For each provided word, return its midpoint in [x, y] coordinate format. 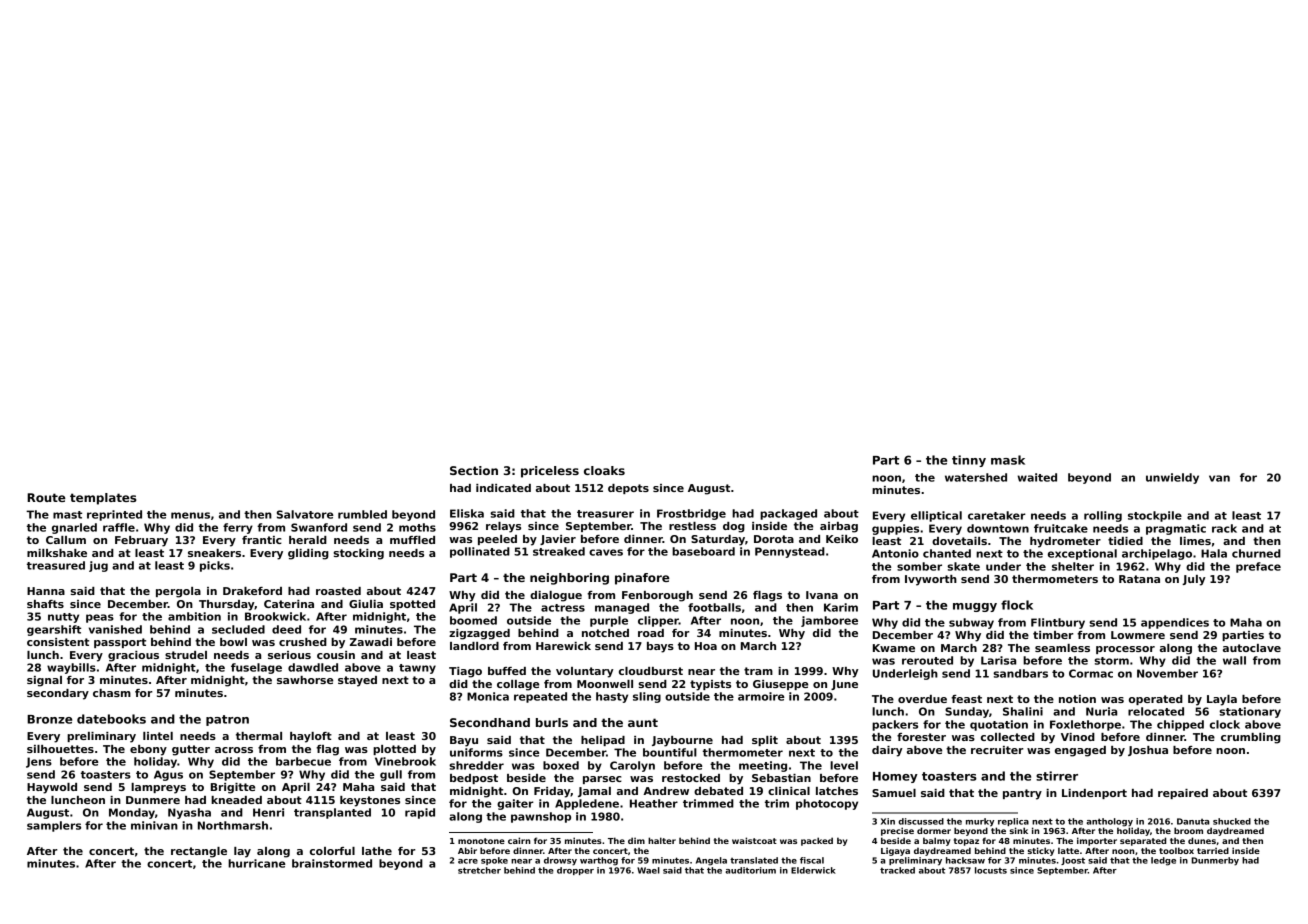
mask [1008, 460]
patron [227, 720]
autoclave [1252, 648]
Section [474, 470]
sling [647, 697]
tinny [969, 461]
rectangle [199, 852]
